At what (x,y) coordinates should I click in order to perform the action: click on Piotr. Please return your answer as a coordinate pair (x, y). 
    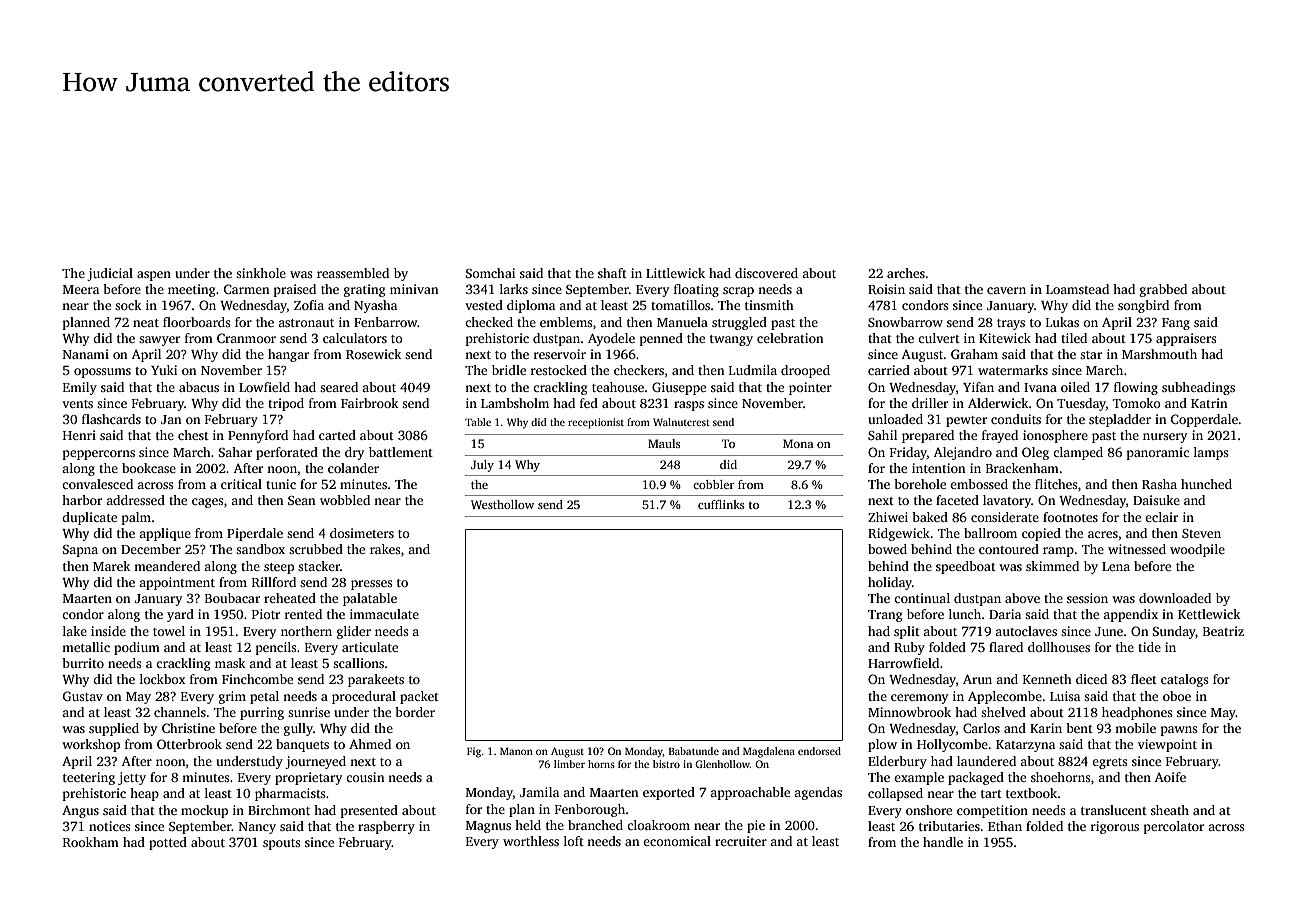
    Looking at the image, I should click on (266, 614).
